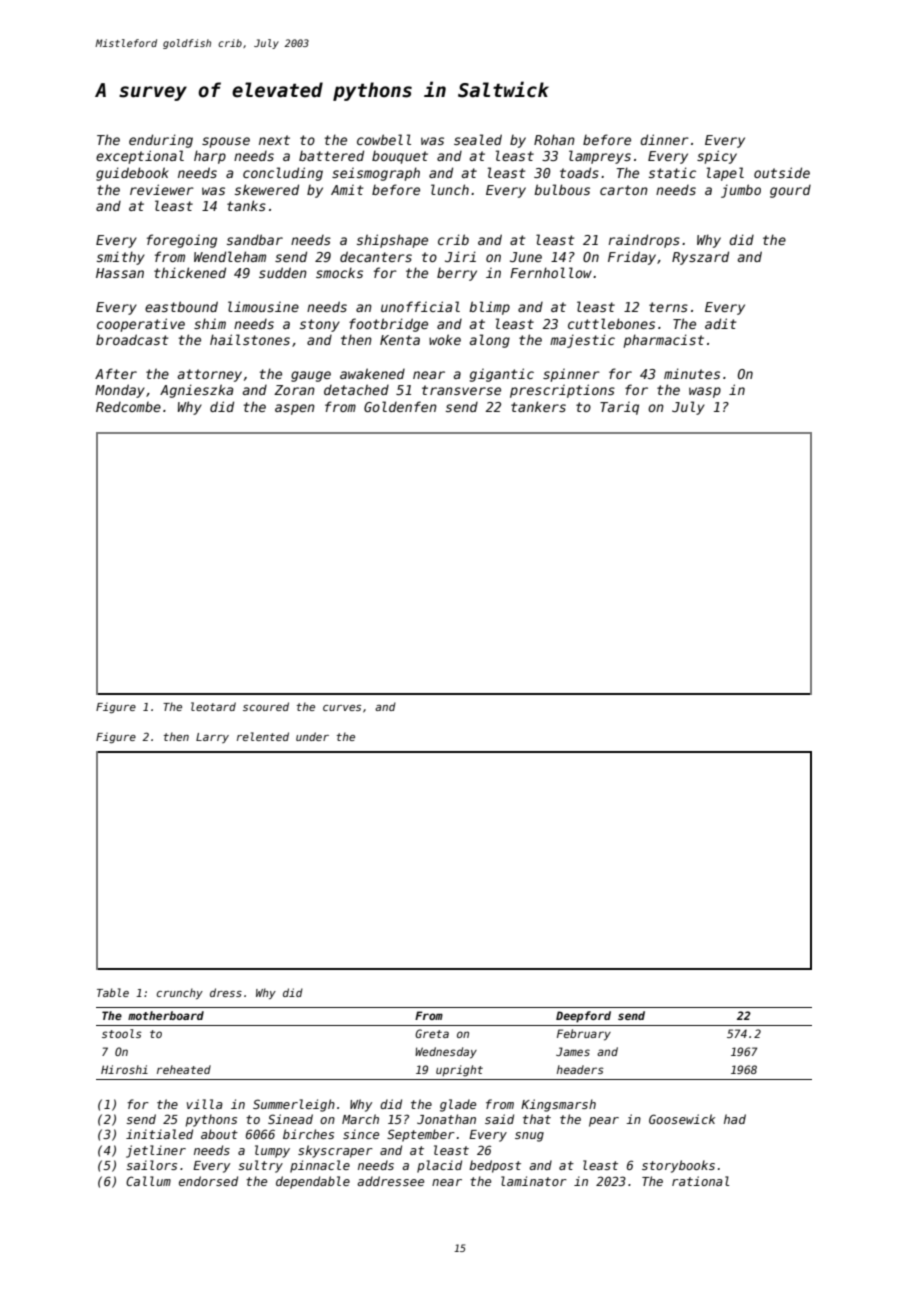 This page has width=908, height=1316. What do you see at coordinates (320, 325) in the page?
I see `stony` at bounding box center [320, 325].
